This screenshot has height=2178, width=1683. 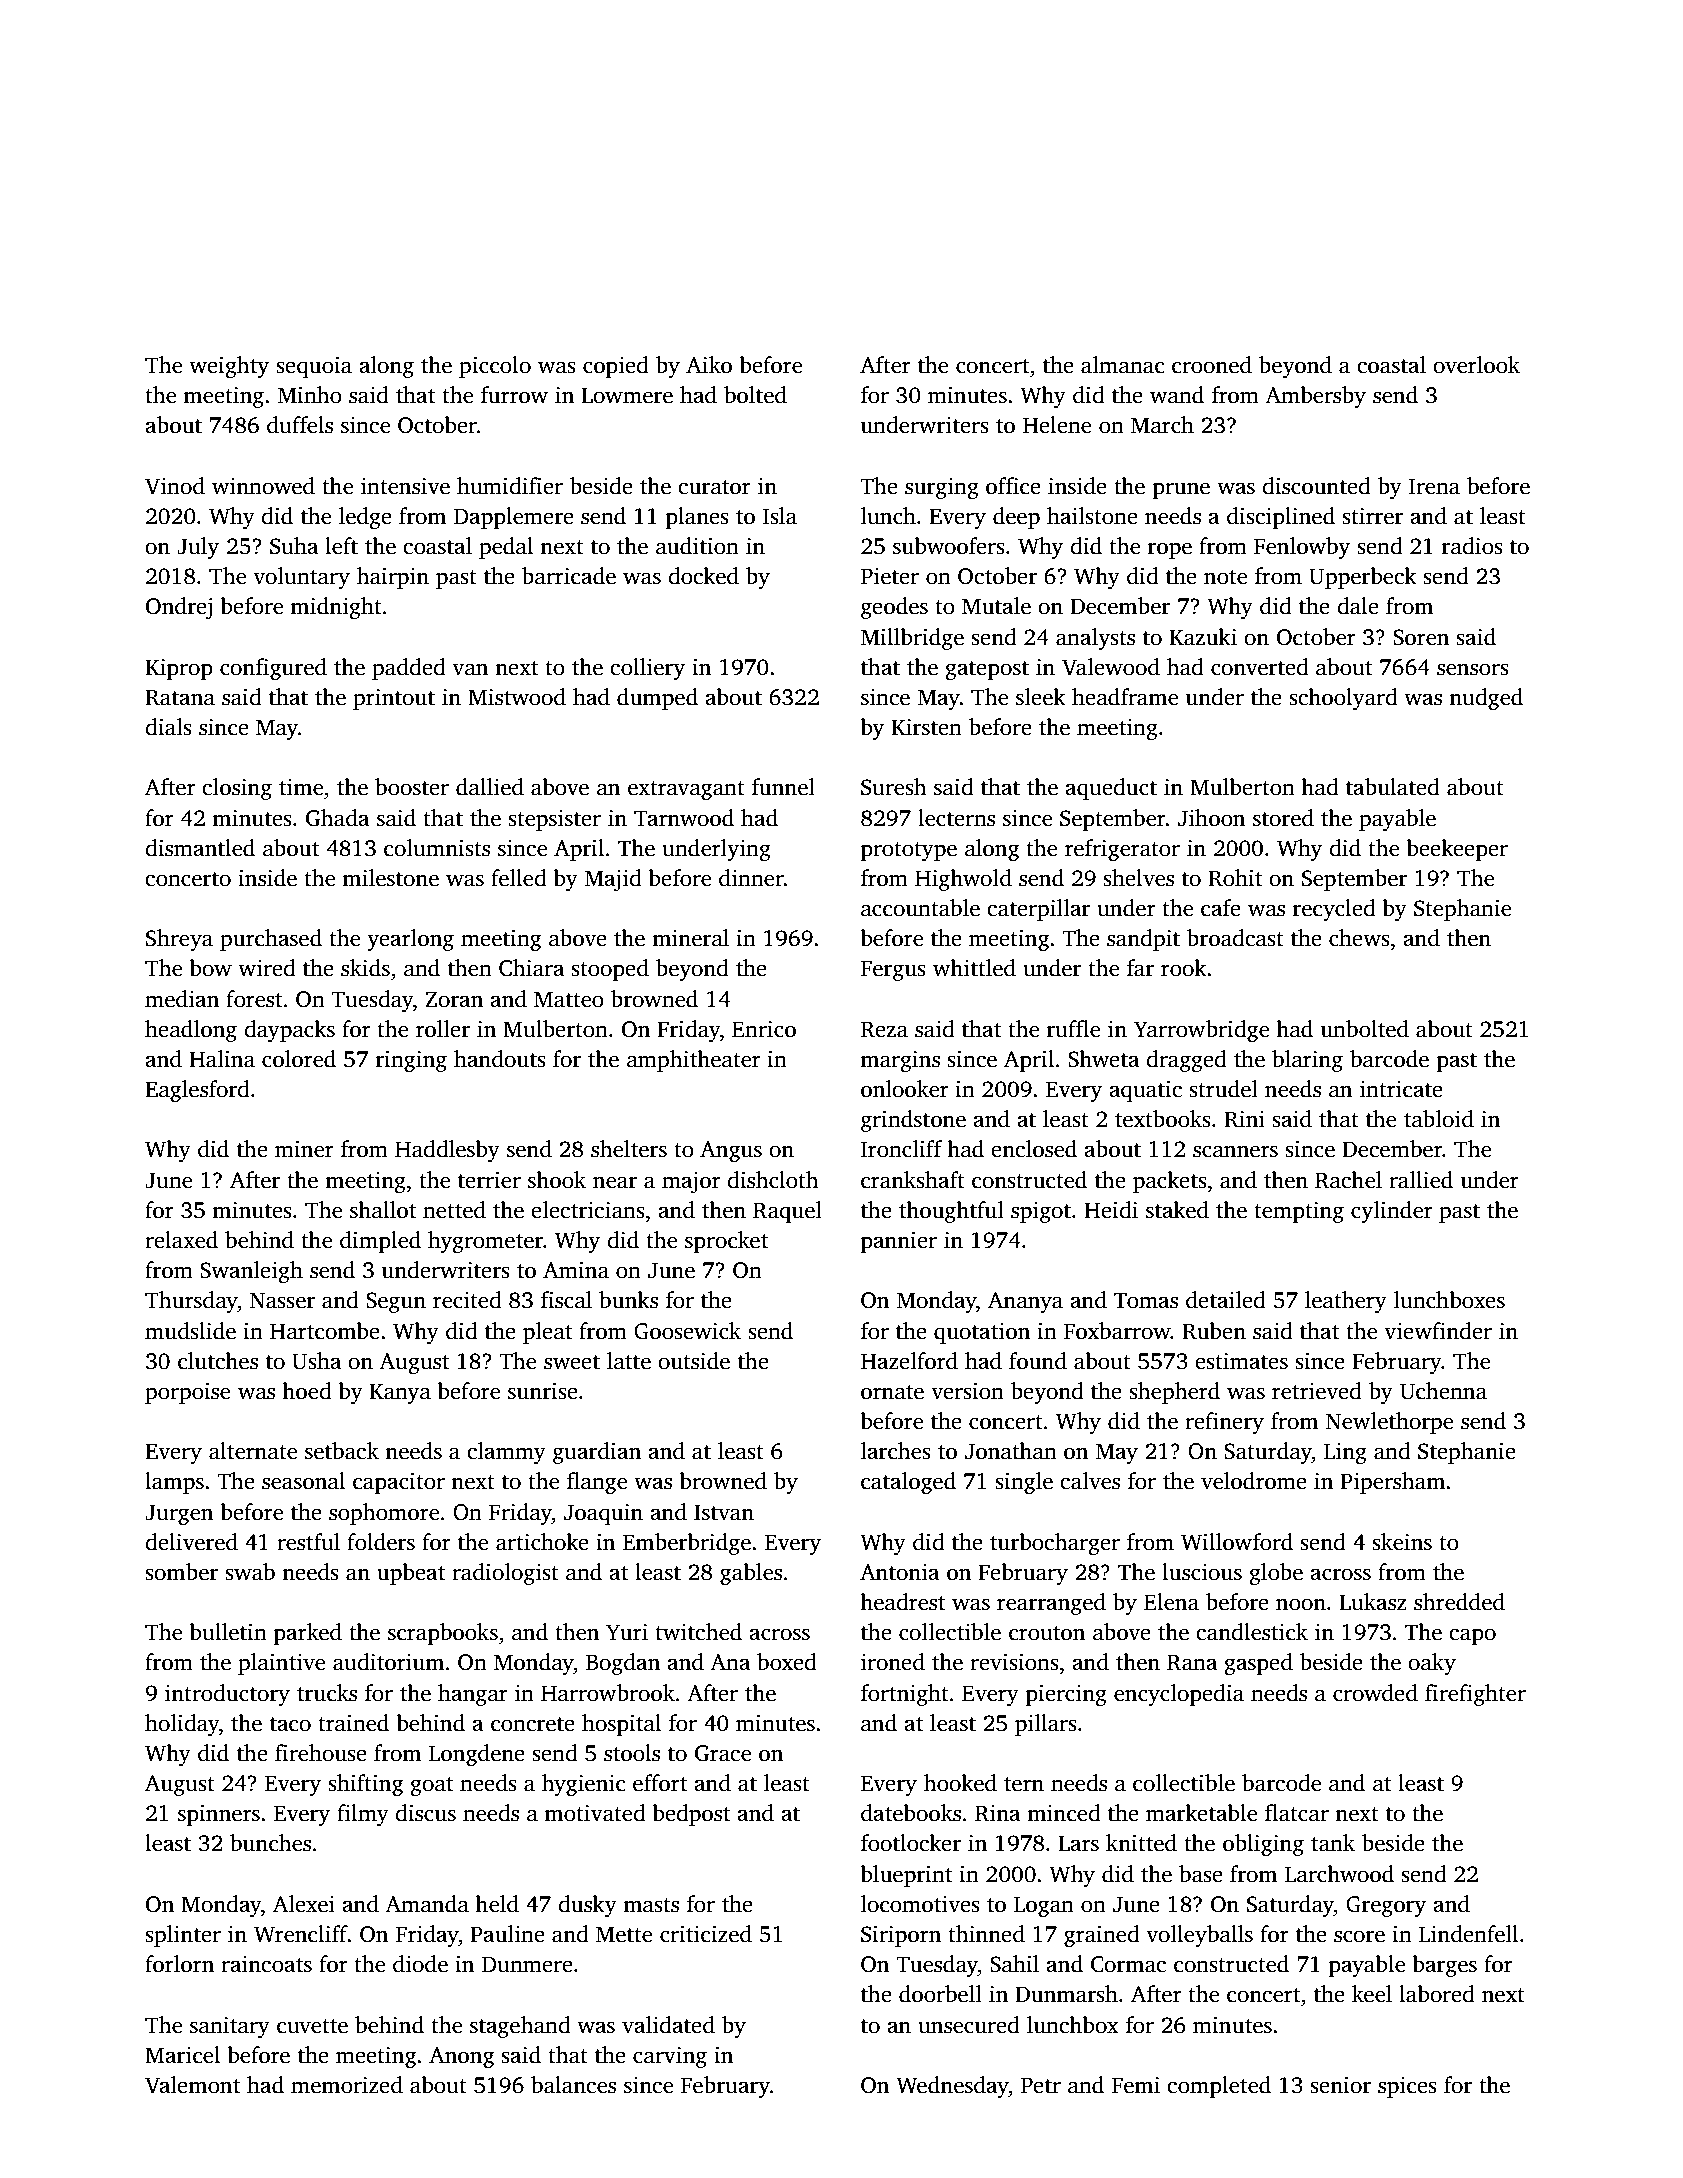 I want to click on Wednesday, so click(x=952, y=2087).
